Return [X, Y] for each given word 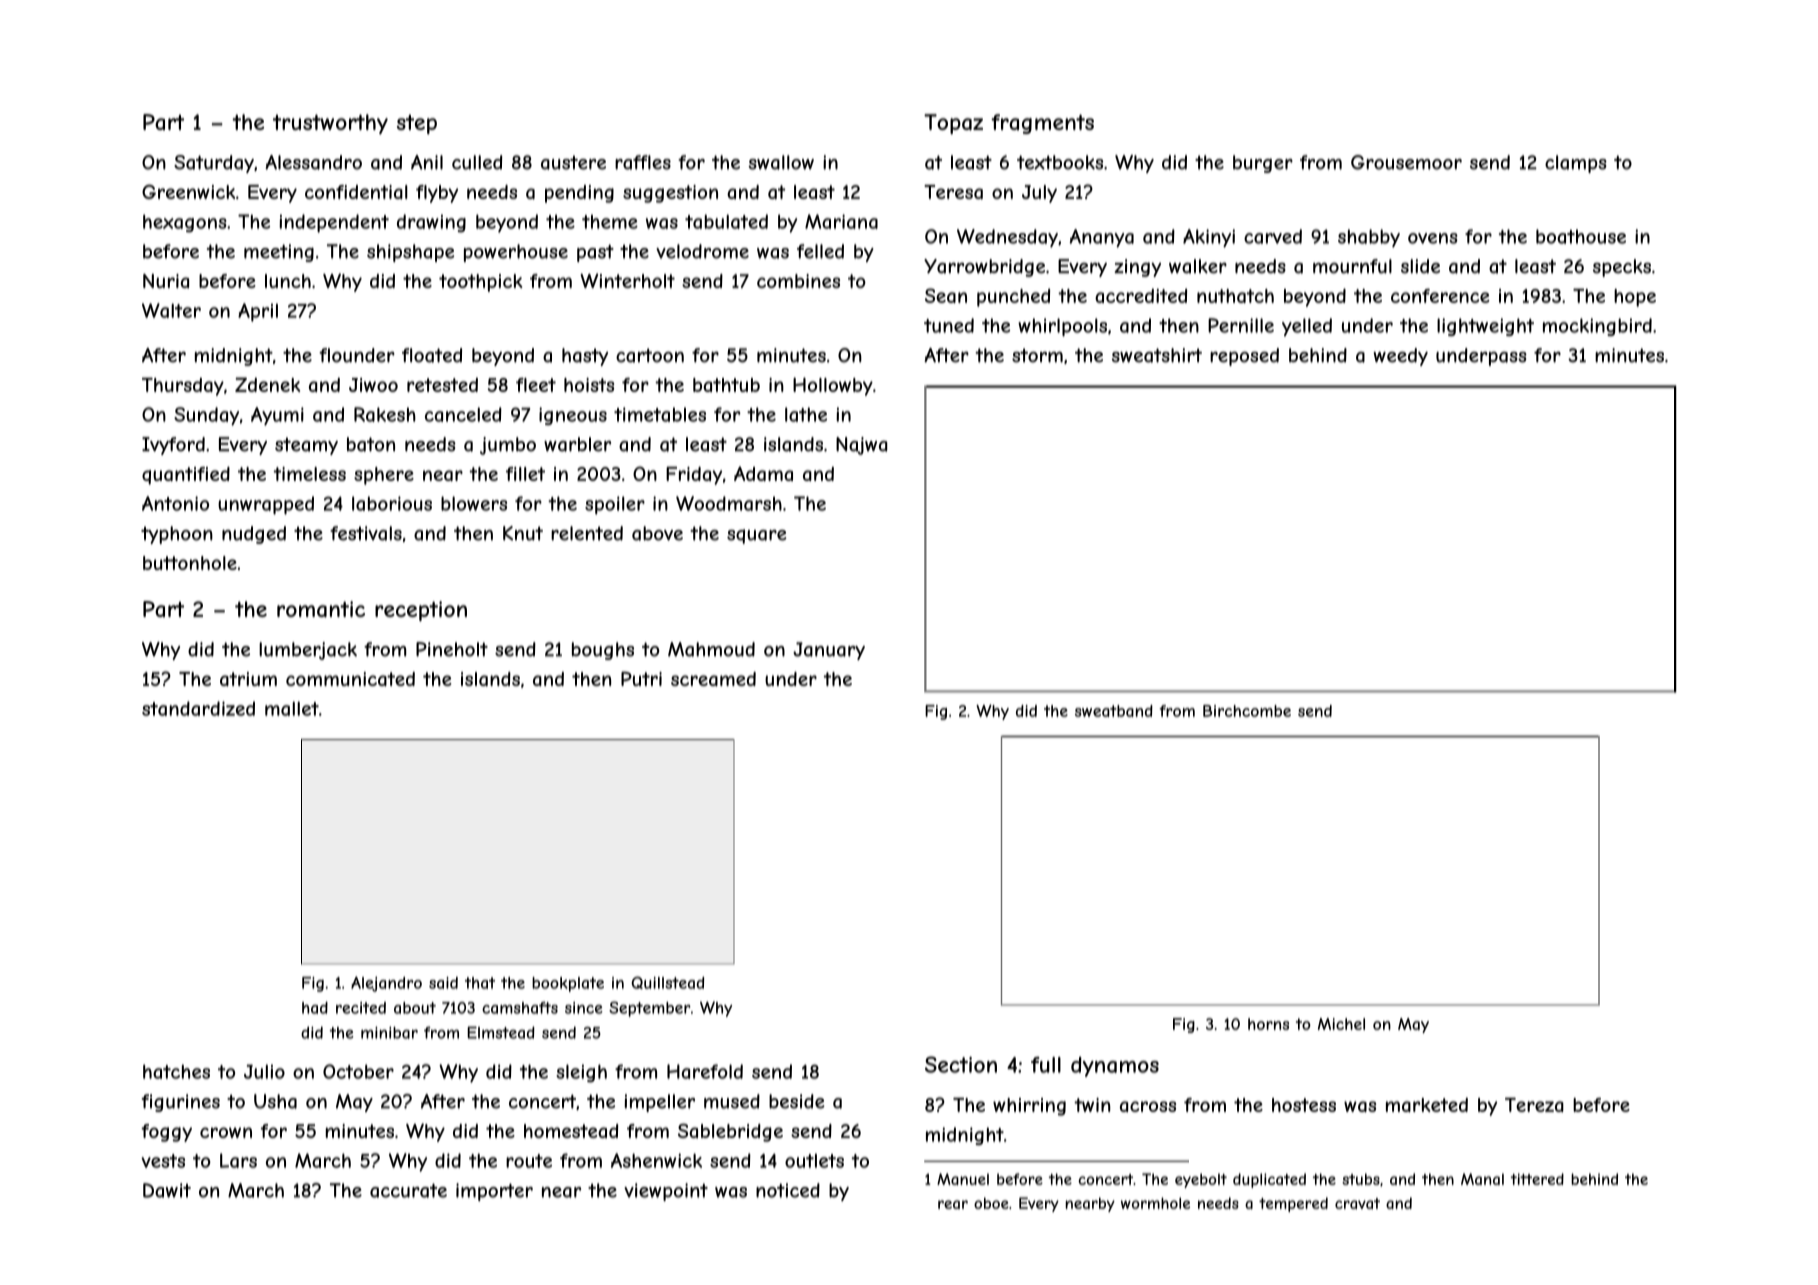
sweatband [1114, 711]
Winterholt [627, 280]
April [258, 312]
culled [477, 162]
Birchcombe [1247, 711]
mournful [1352, 266]
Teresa [953, 192]
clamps [1576, 164]
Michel [1341, 1024]
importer [494, 1192]
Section [961, 1064]
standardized [198, 708]
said [443, 983]
